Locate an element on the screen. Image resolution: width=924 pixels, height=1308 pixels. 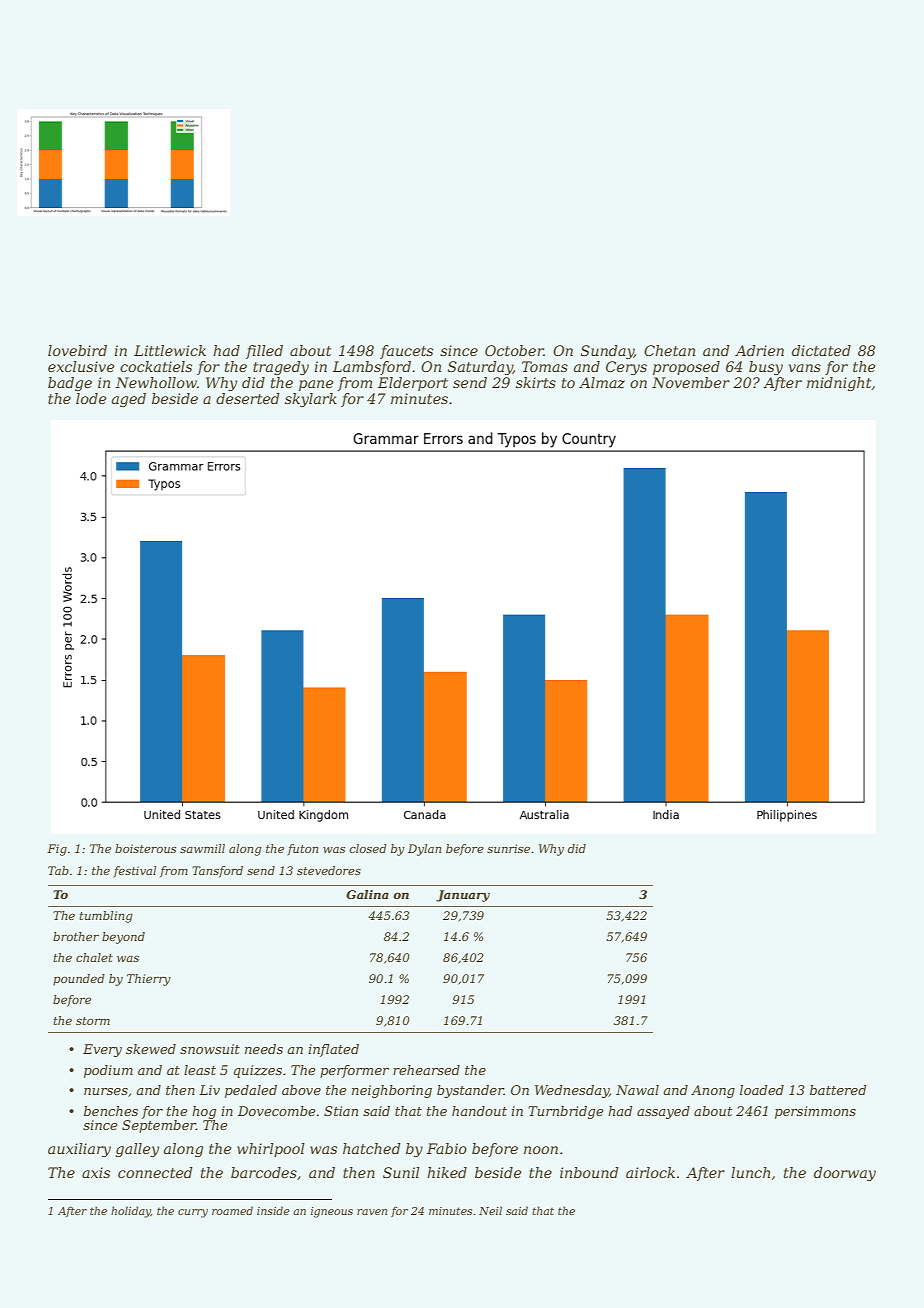
Dylan is located at coordinates (424, 850).
